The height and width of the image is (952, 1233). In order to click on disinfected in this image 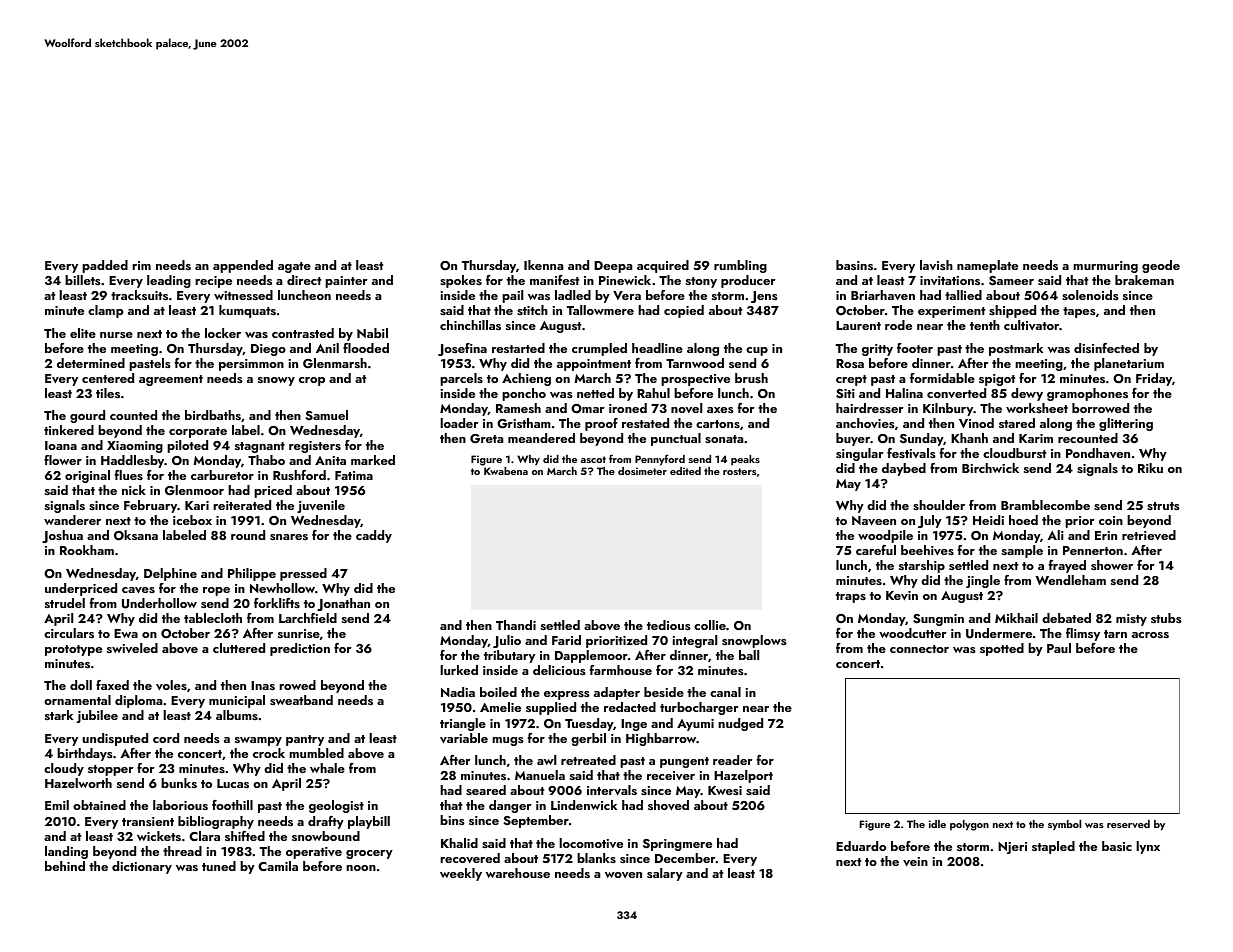, I will do `click(1106, 348)`.
